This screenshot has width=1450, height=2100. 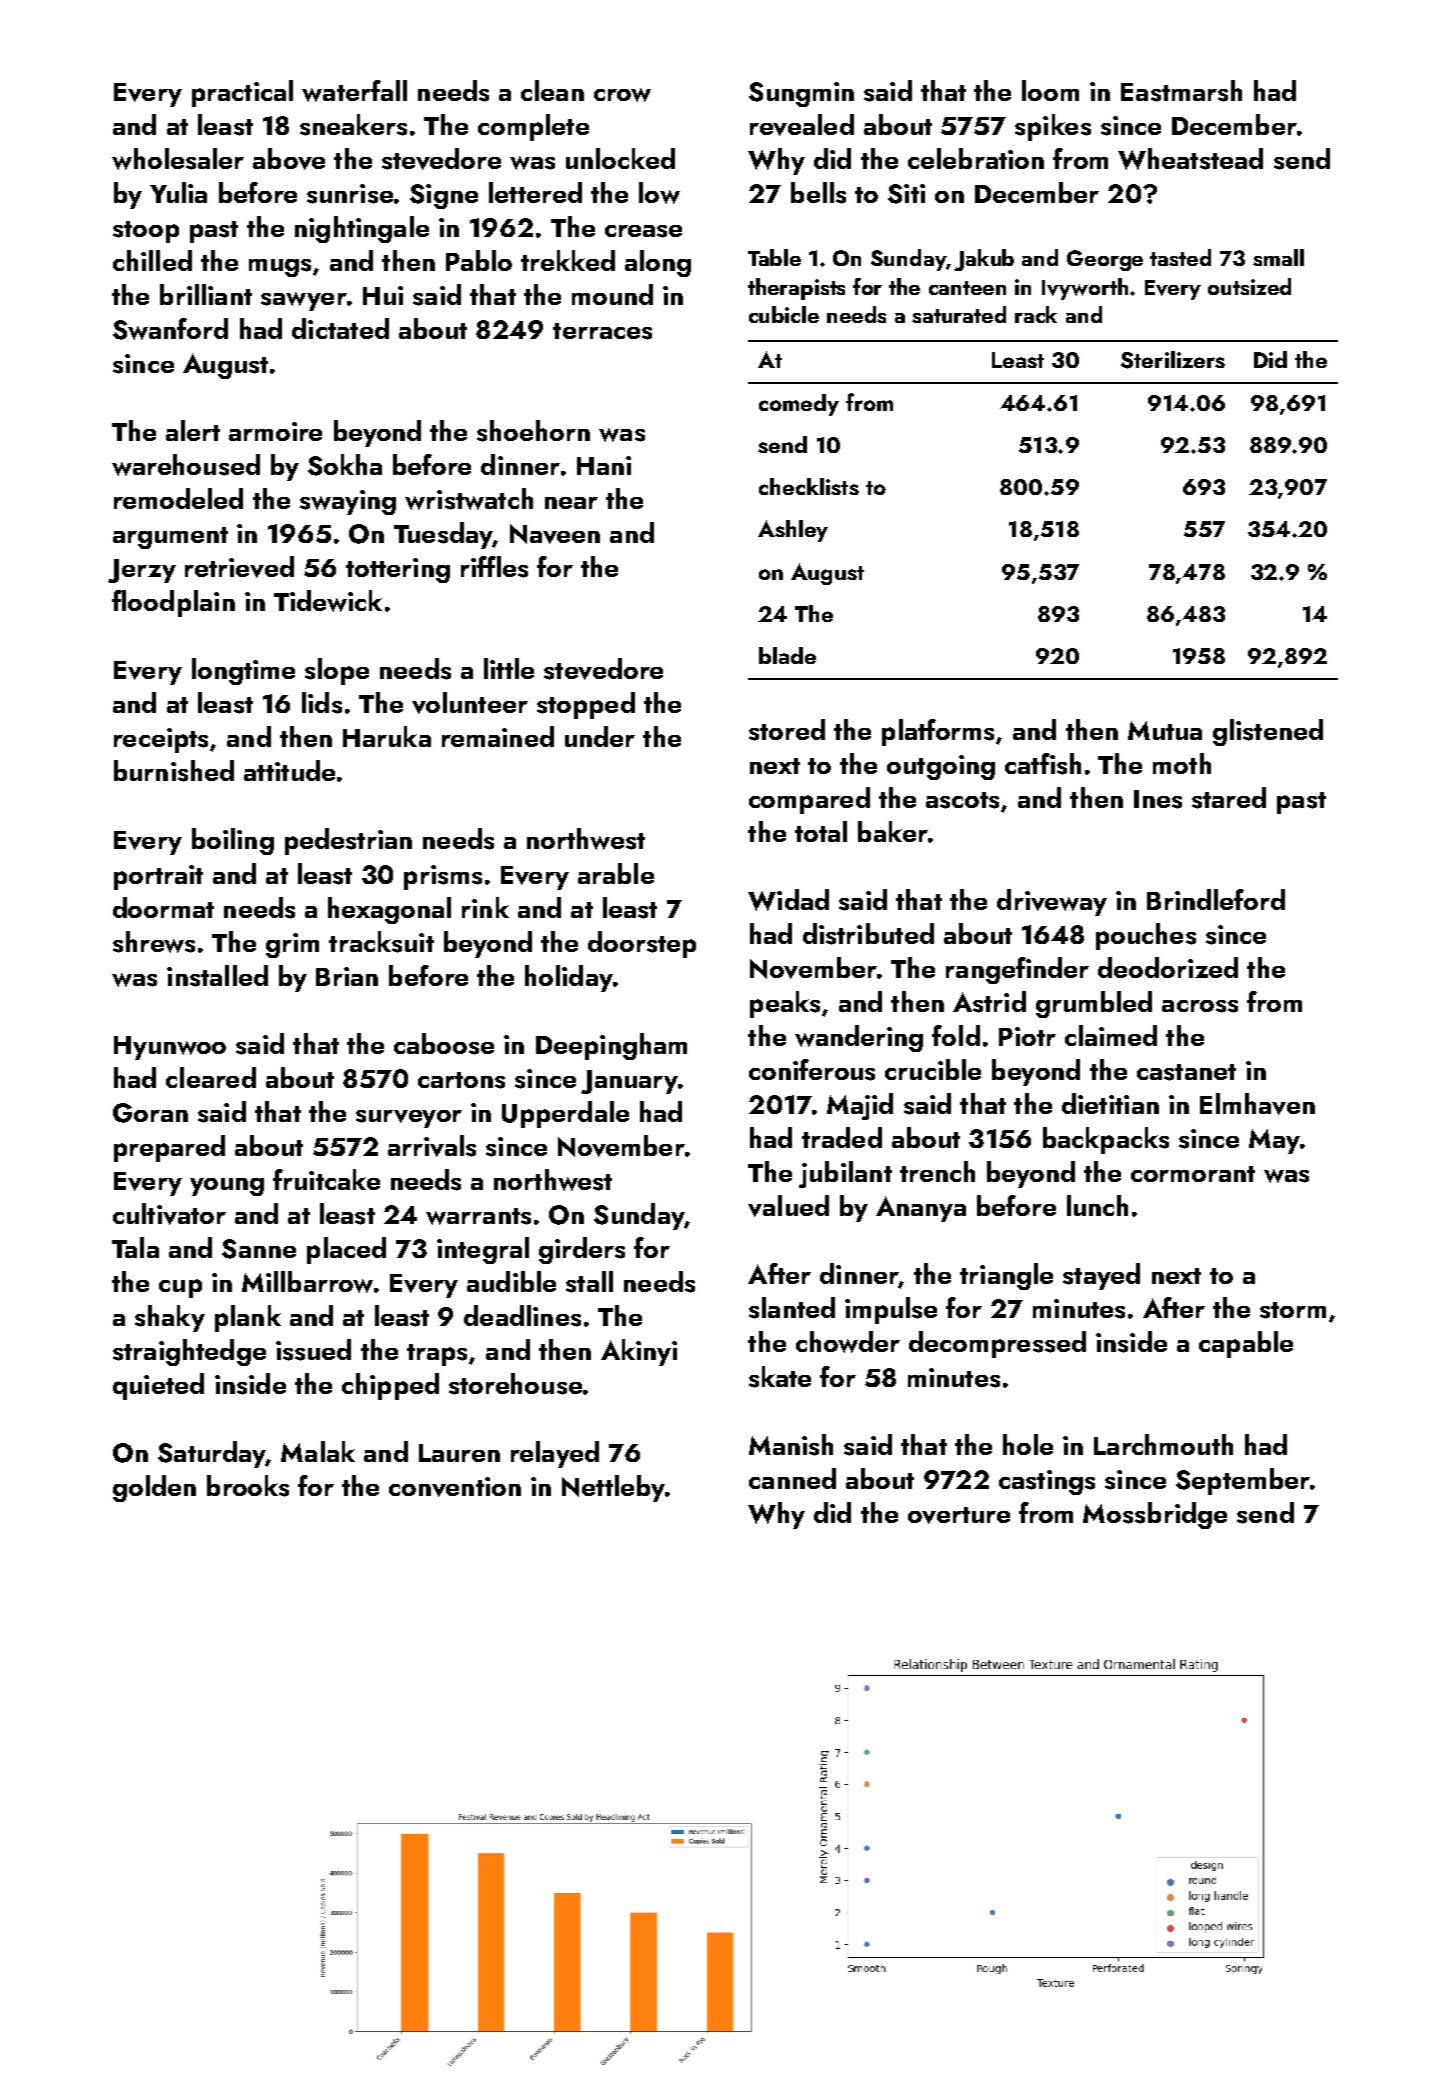 What do you see at coordinates (1173, 360) in the screenshot?
I see `Sterilizers` at bounding box center [1173, 360].
